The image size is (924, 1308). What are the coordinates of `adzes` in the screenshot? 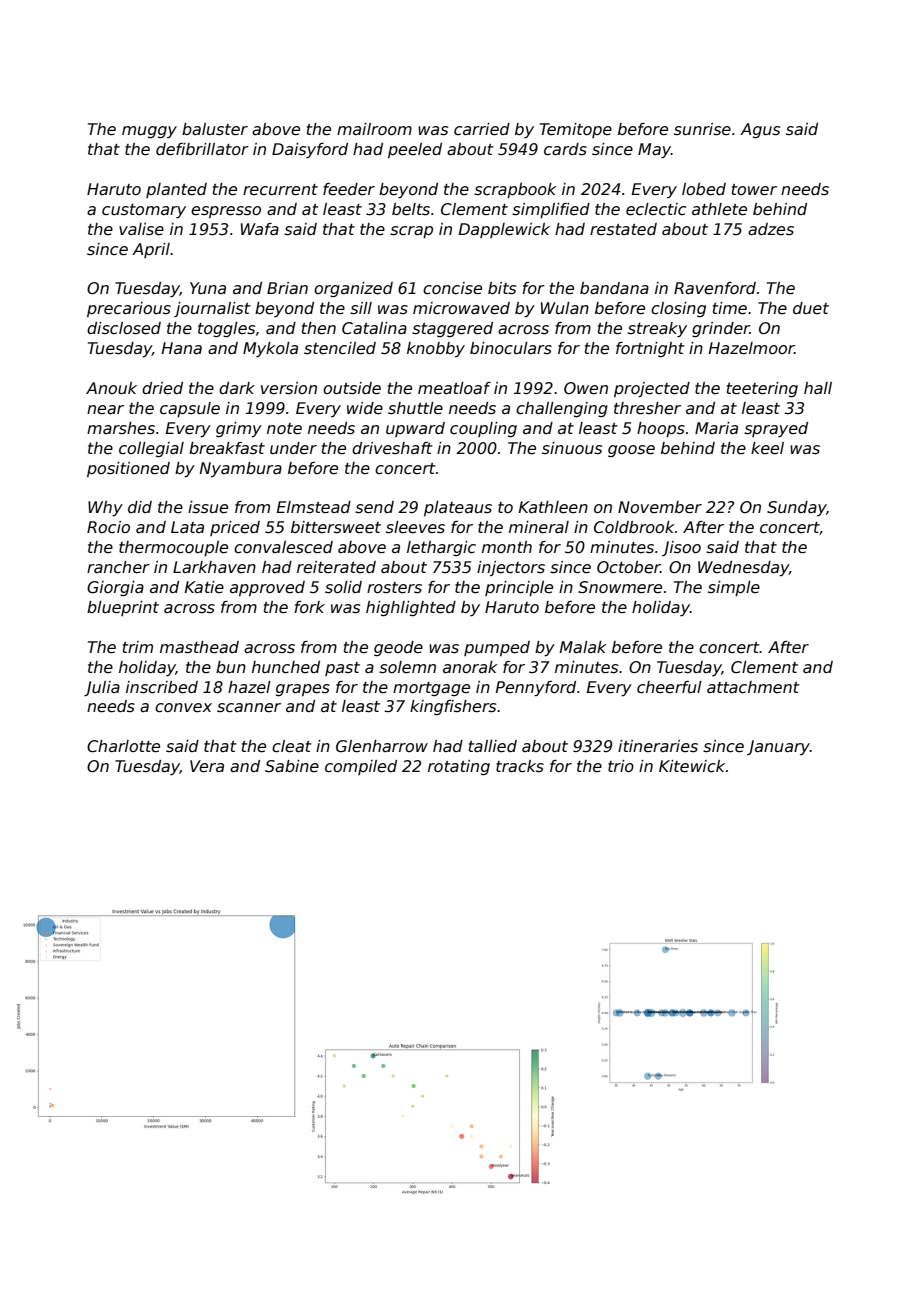 It's located at (771, 229).
